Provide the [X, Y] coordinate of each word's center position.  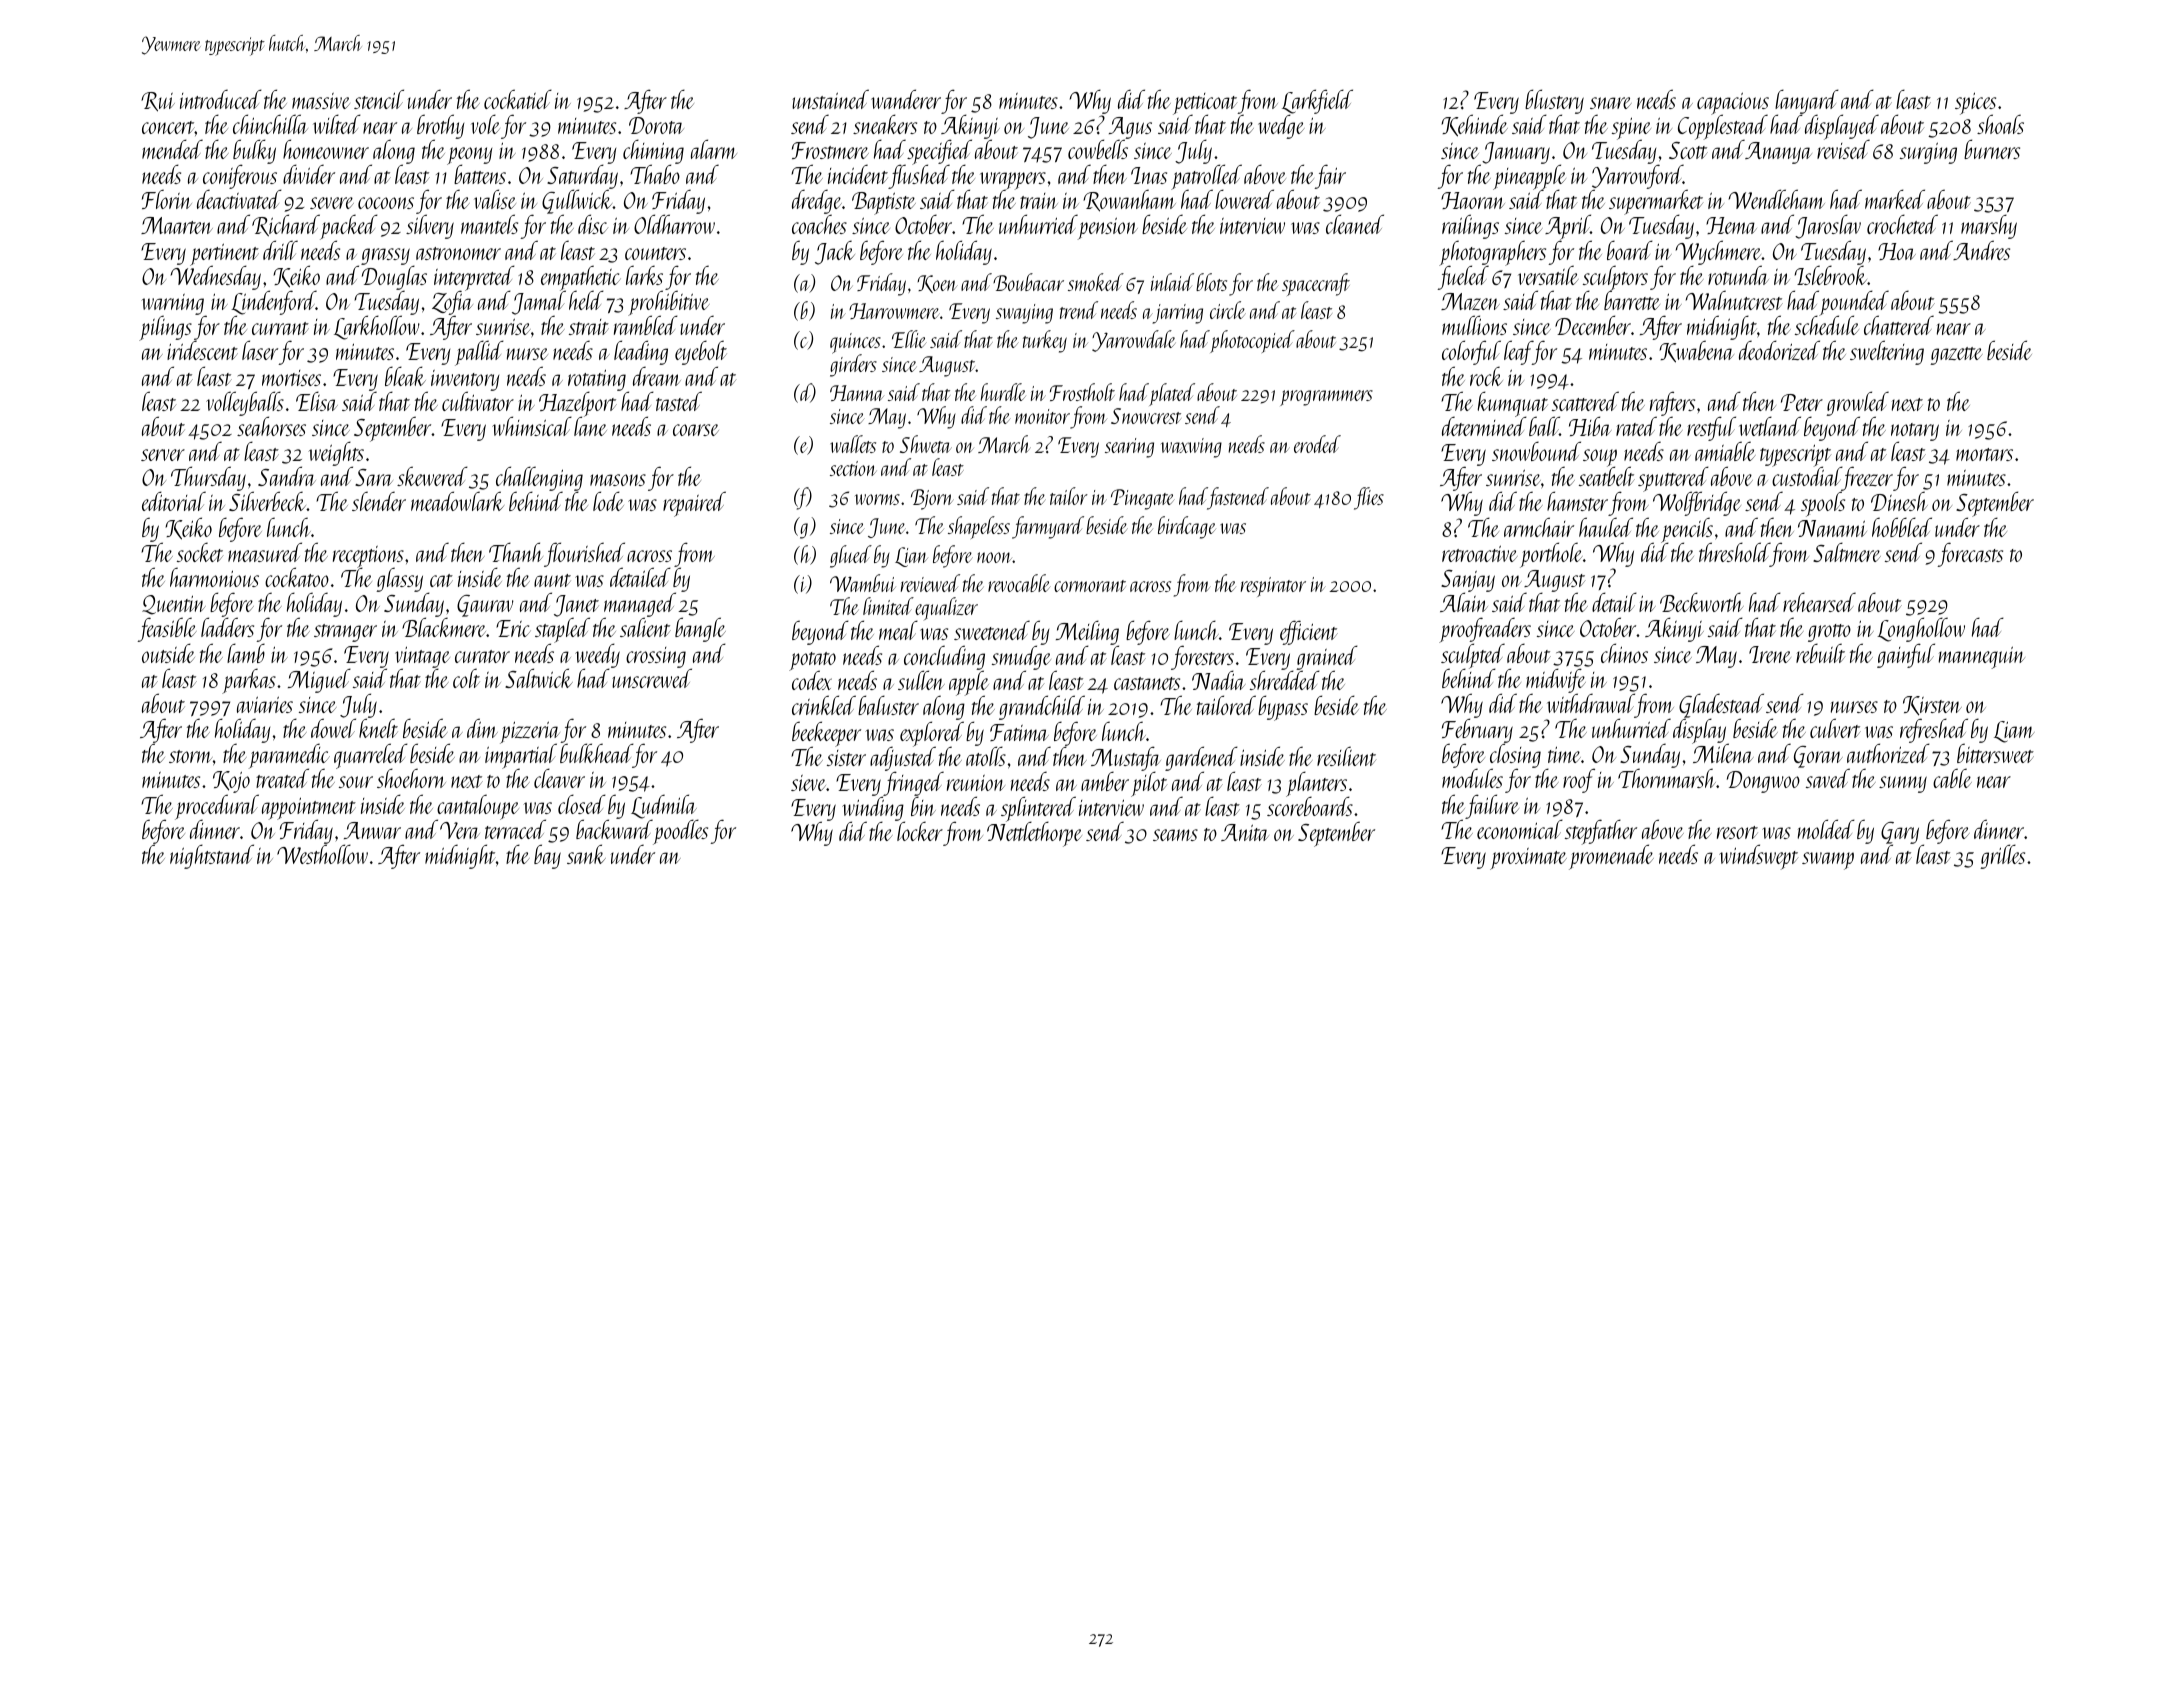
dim [482, 728]
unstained [830, 99]
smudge [1021, 658]
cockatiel [518, 99]
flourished [584, 555]
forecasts [1970, 554]
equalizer [946, 609]
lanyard [1807, 101]
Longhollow [1921, 629]
